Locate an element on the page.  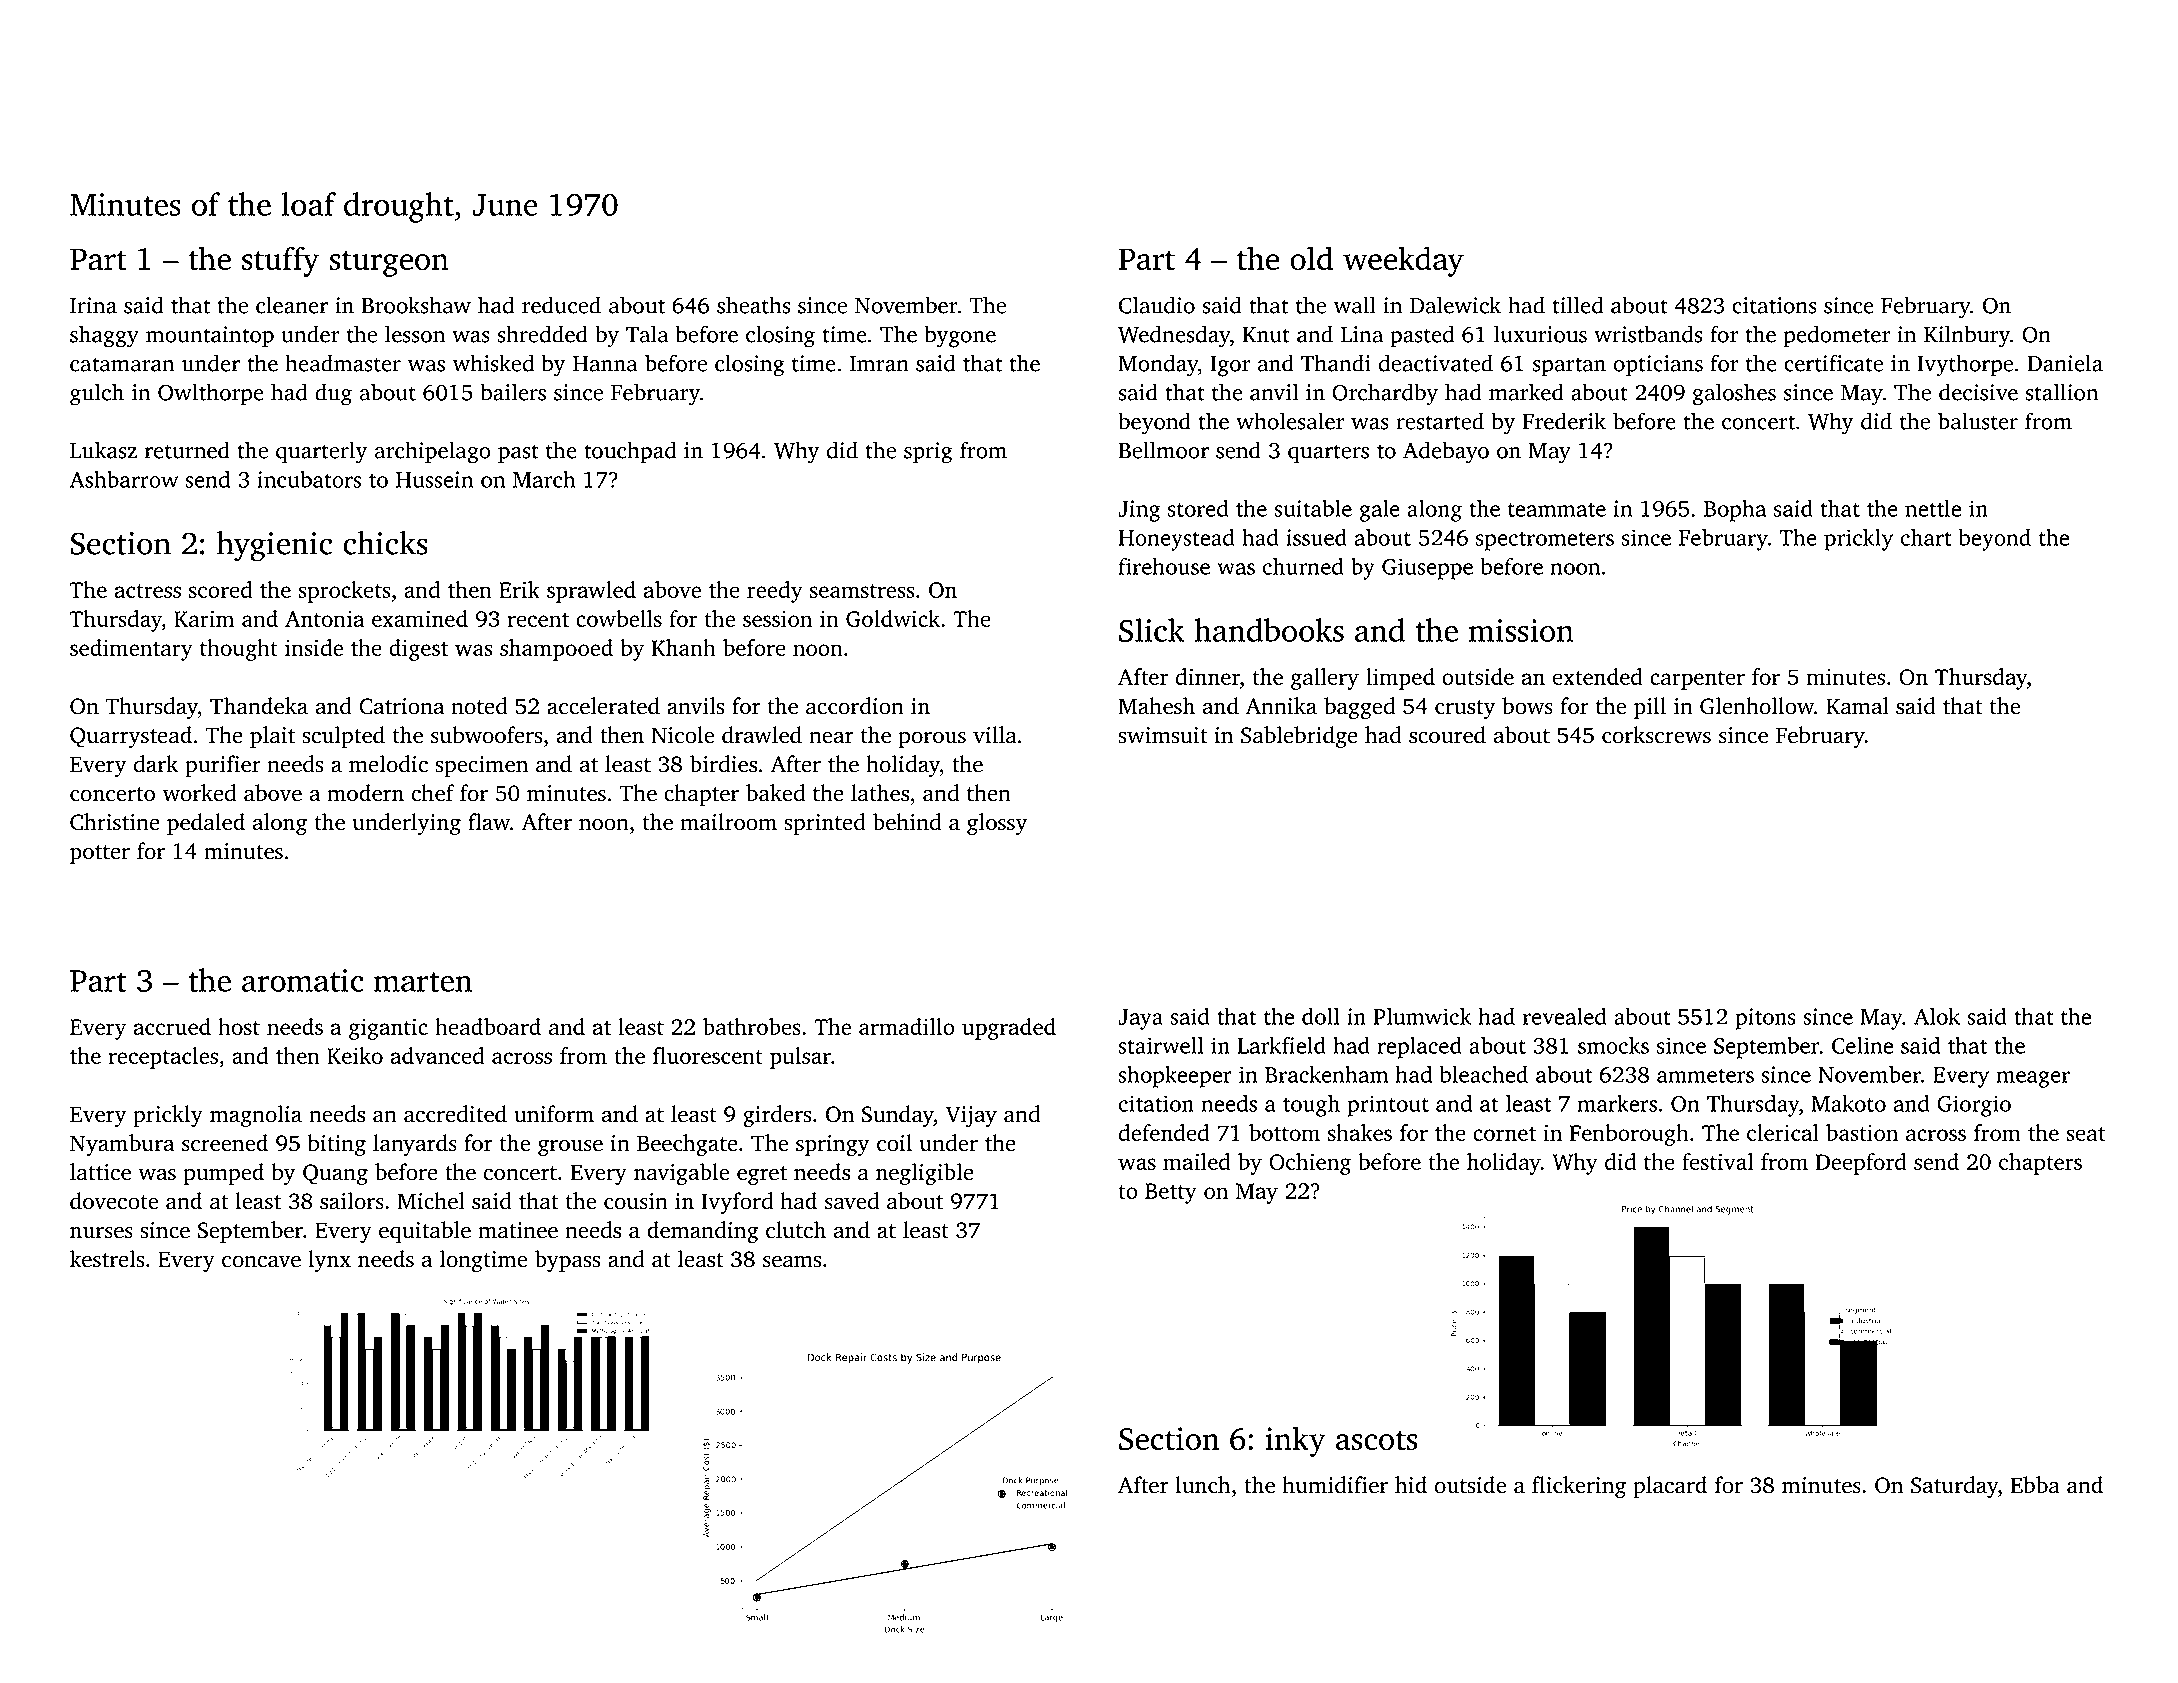
placard is located at coordinates (1670, 1487).
